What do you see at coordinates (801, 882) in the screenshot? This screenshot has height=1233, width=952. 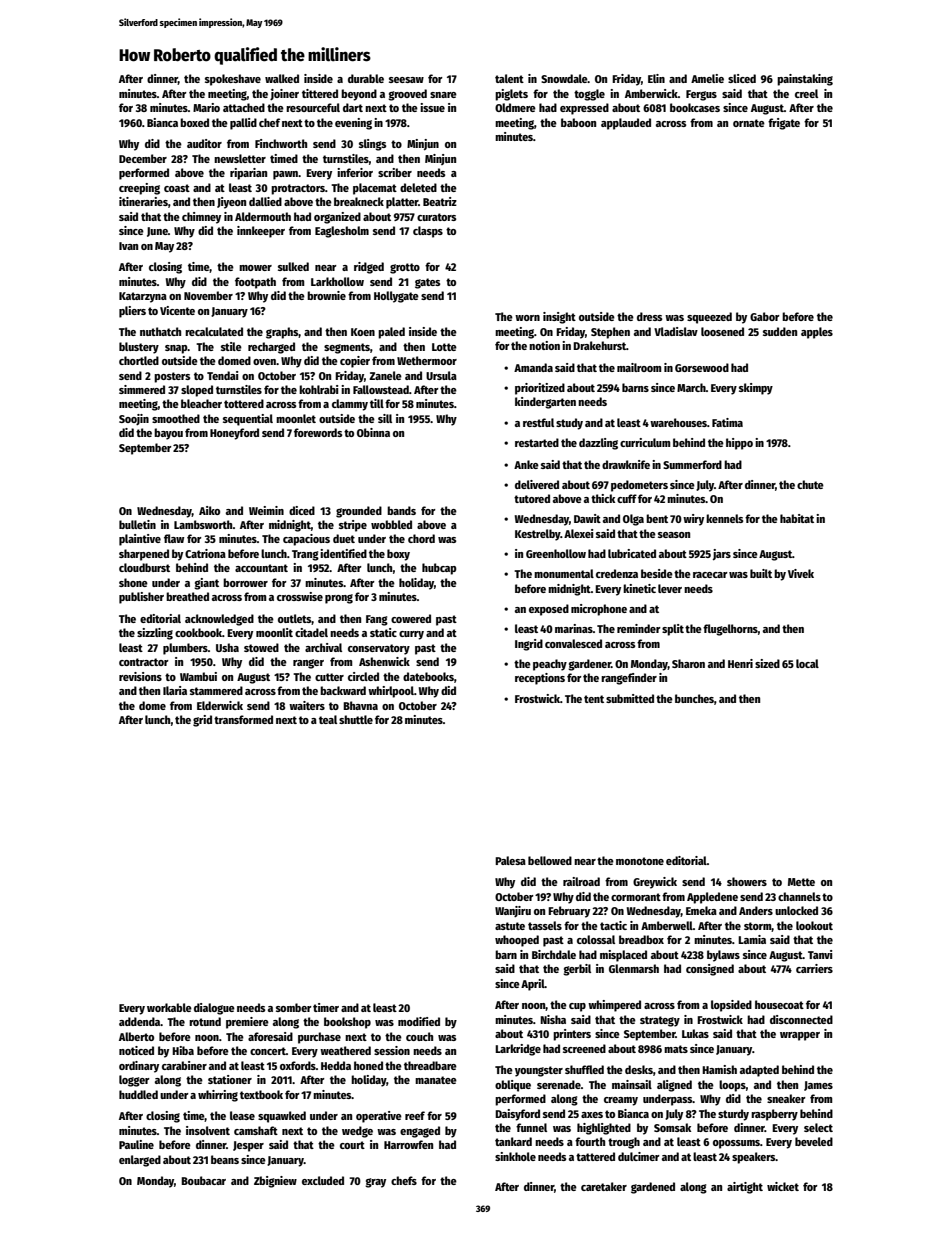 I see `Mette` at bounding box center [801, 882].
